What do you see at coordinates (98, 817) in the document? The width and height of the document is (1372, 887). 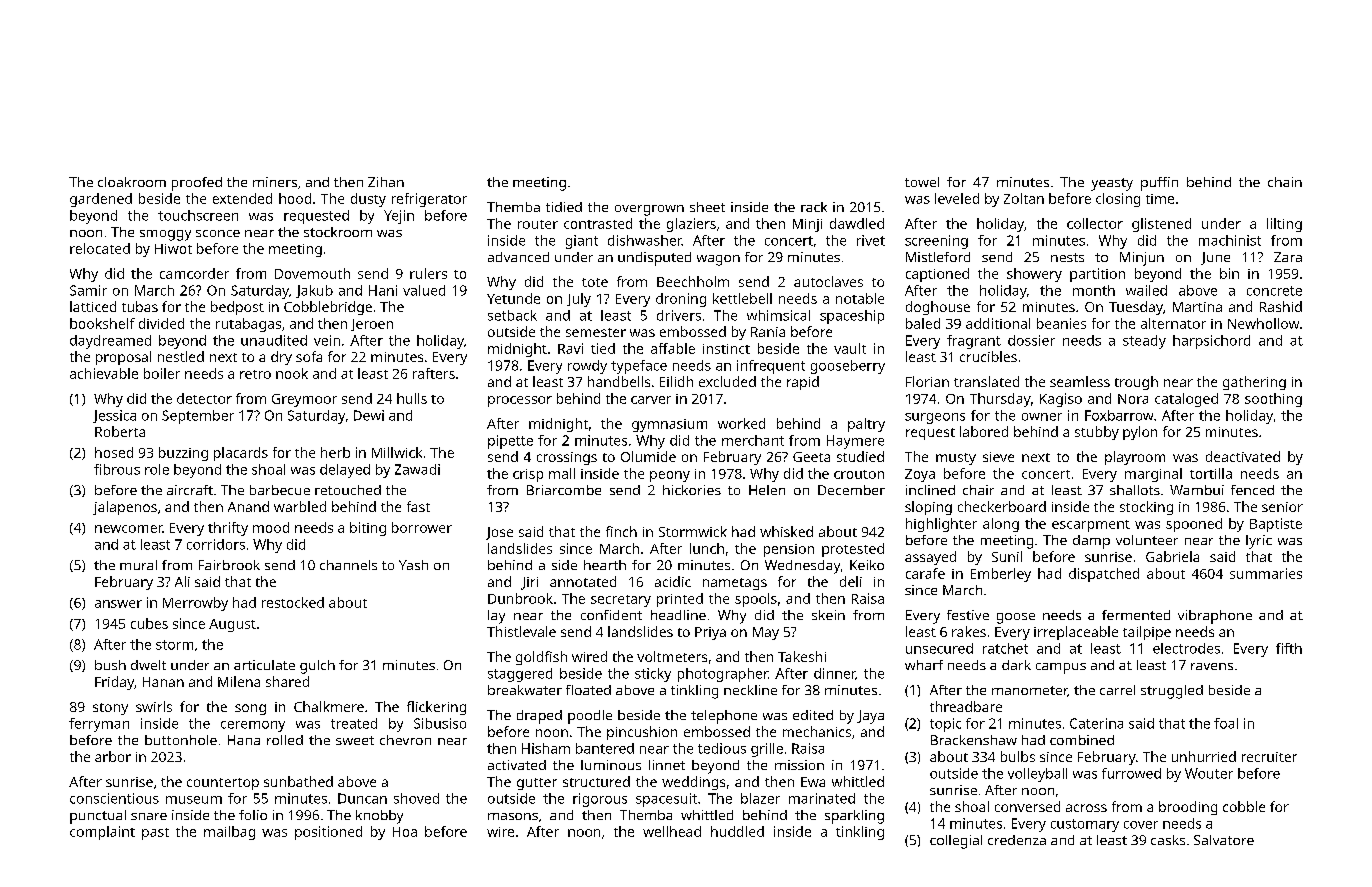 I see `punctual` at bounding box center [98, 817].
